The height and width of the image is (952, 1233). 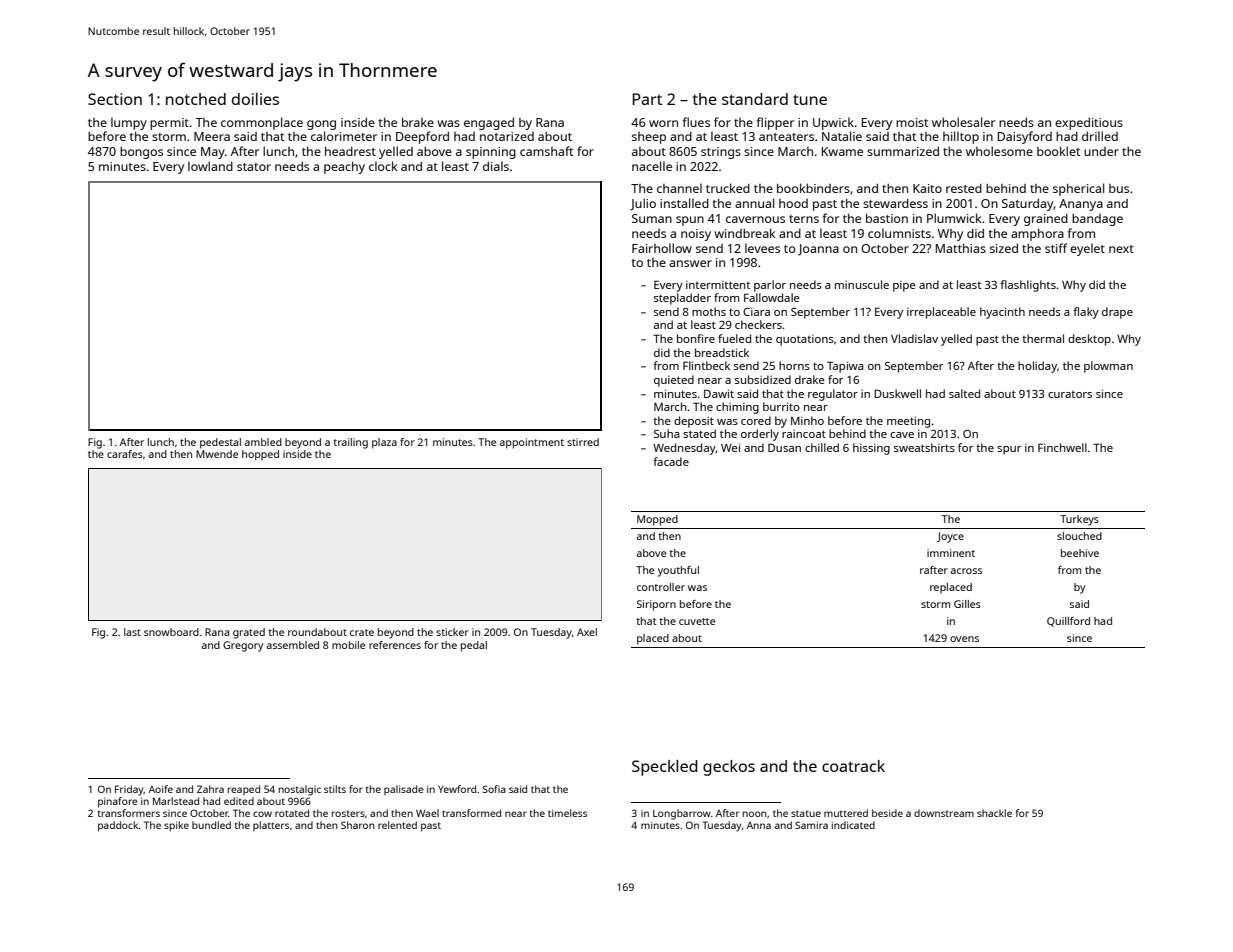 What do you see at coordinates (249, 633) in the image?
I see `grated` at bounding box center [249, 633].
